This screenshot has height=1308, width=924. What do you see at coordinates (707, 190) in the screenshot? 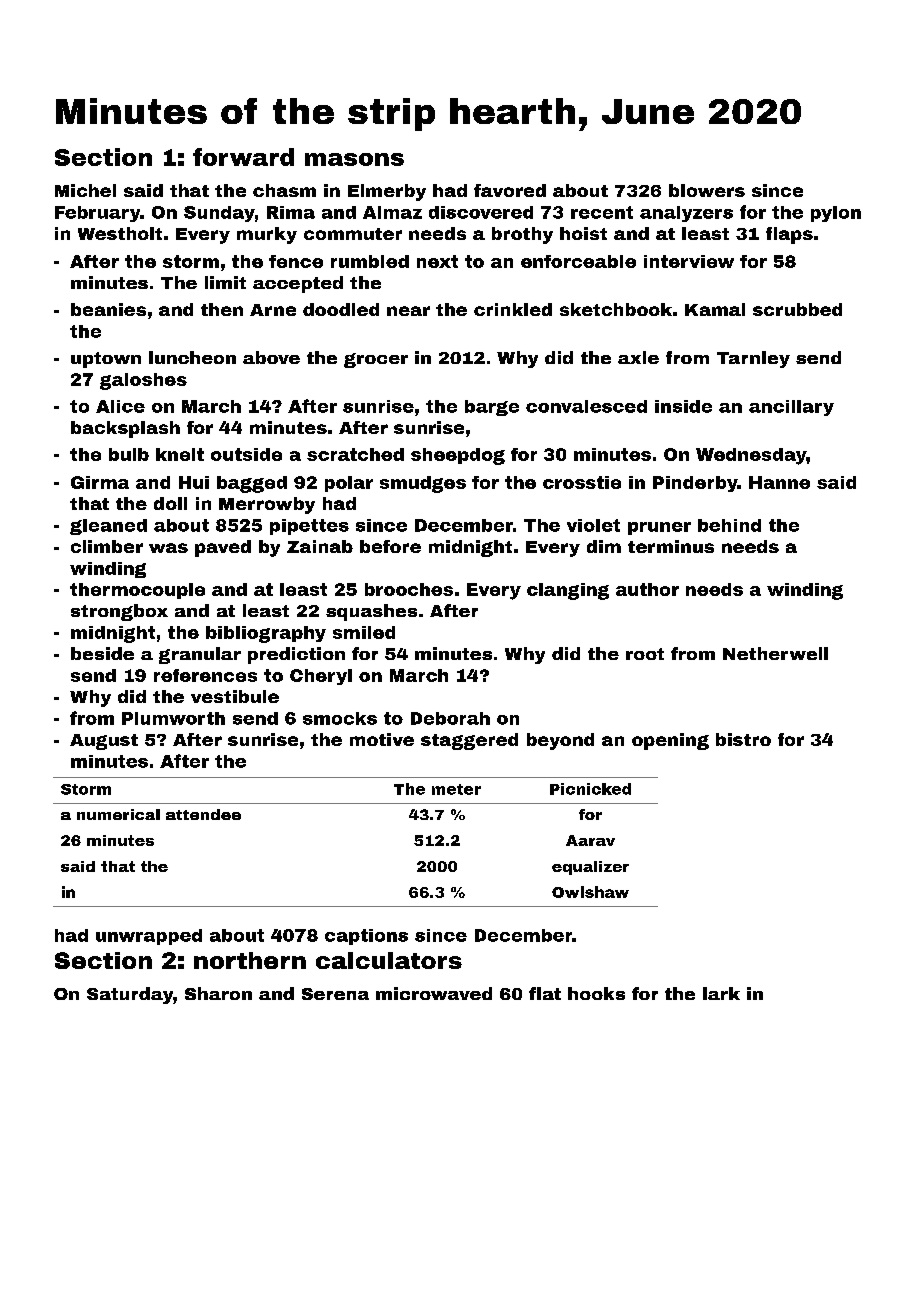
I see `blowers` at bounding box center [707, 190].
